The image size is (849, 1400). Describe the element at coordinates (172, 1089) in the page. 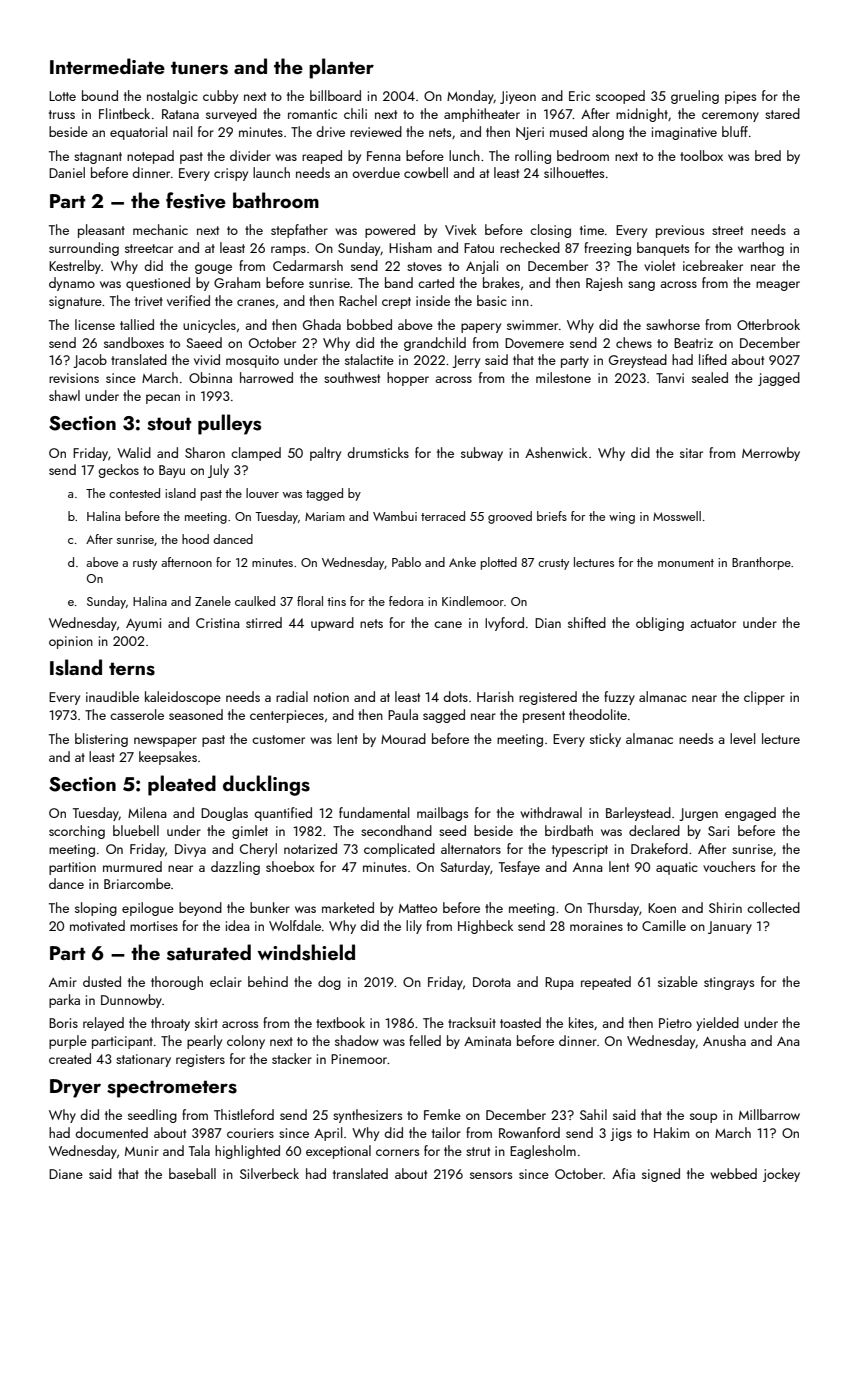

I see `spectrometers` at that location.
